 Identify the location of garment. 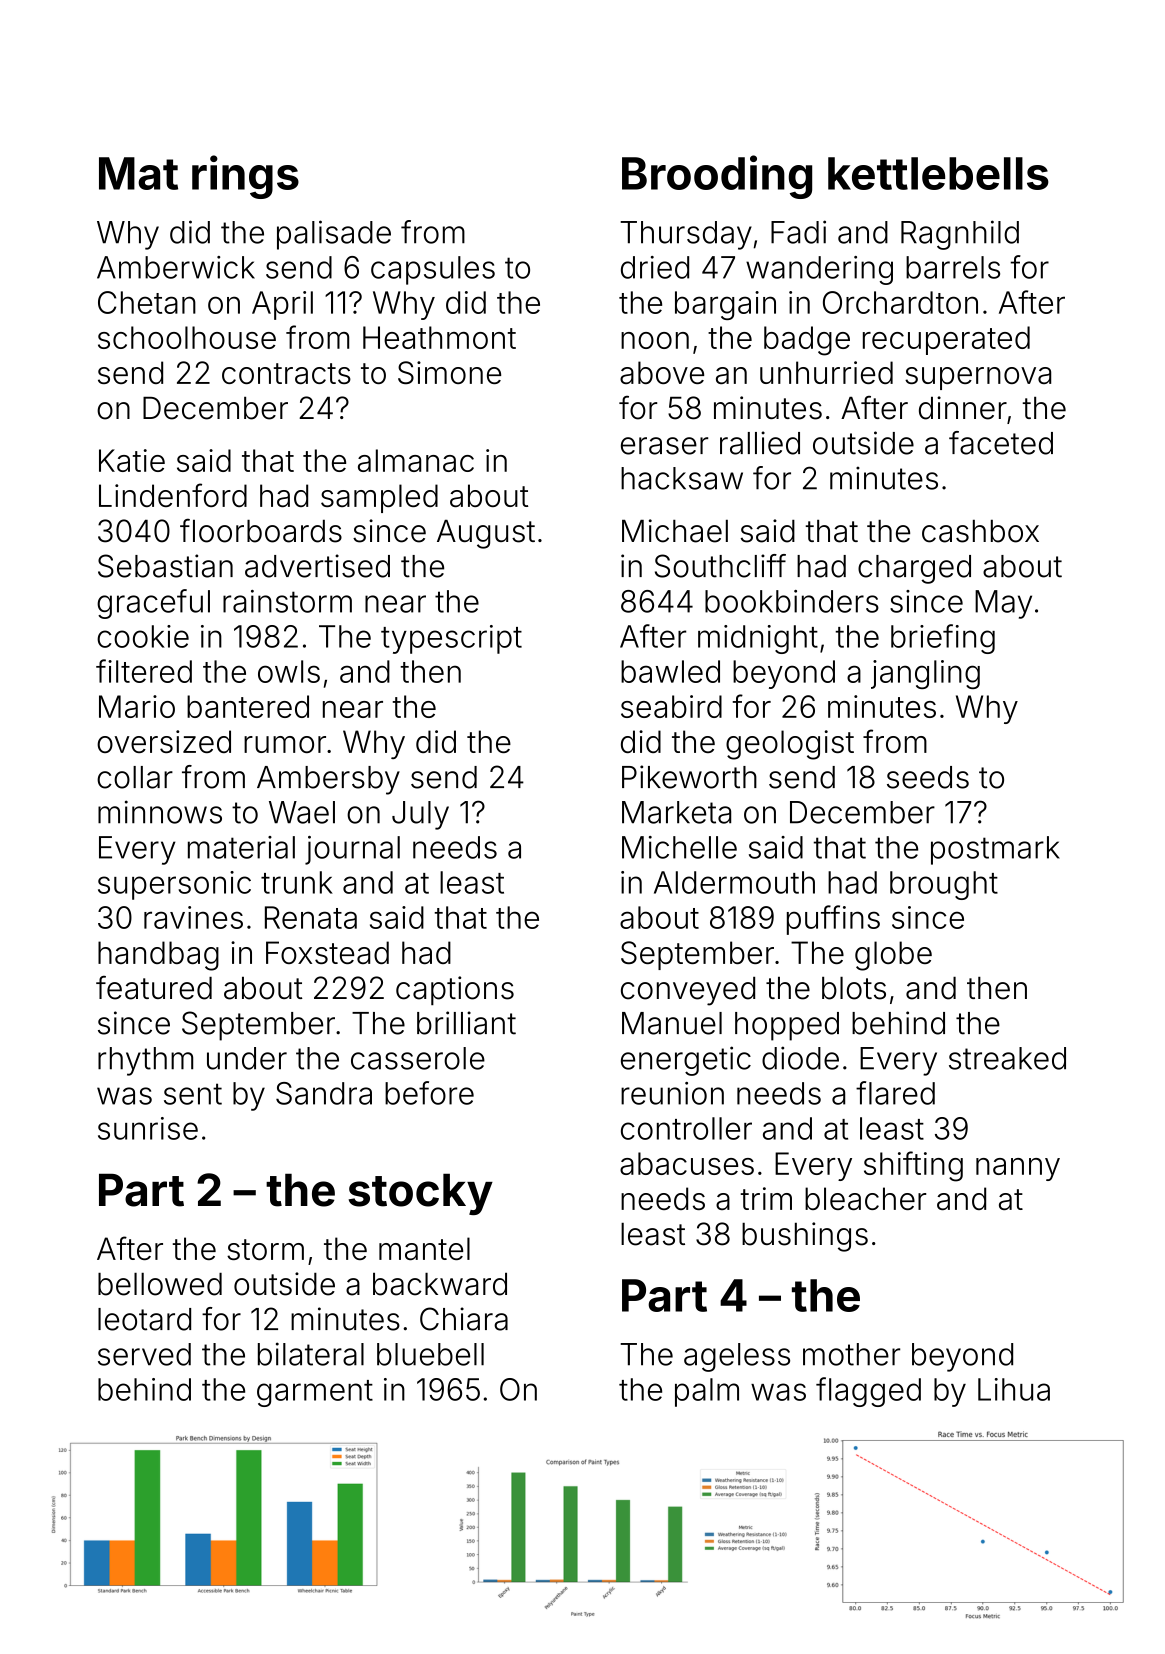
(315, 1393).
